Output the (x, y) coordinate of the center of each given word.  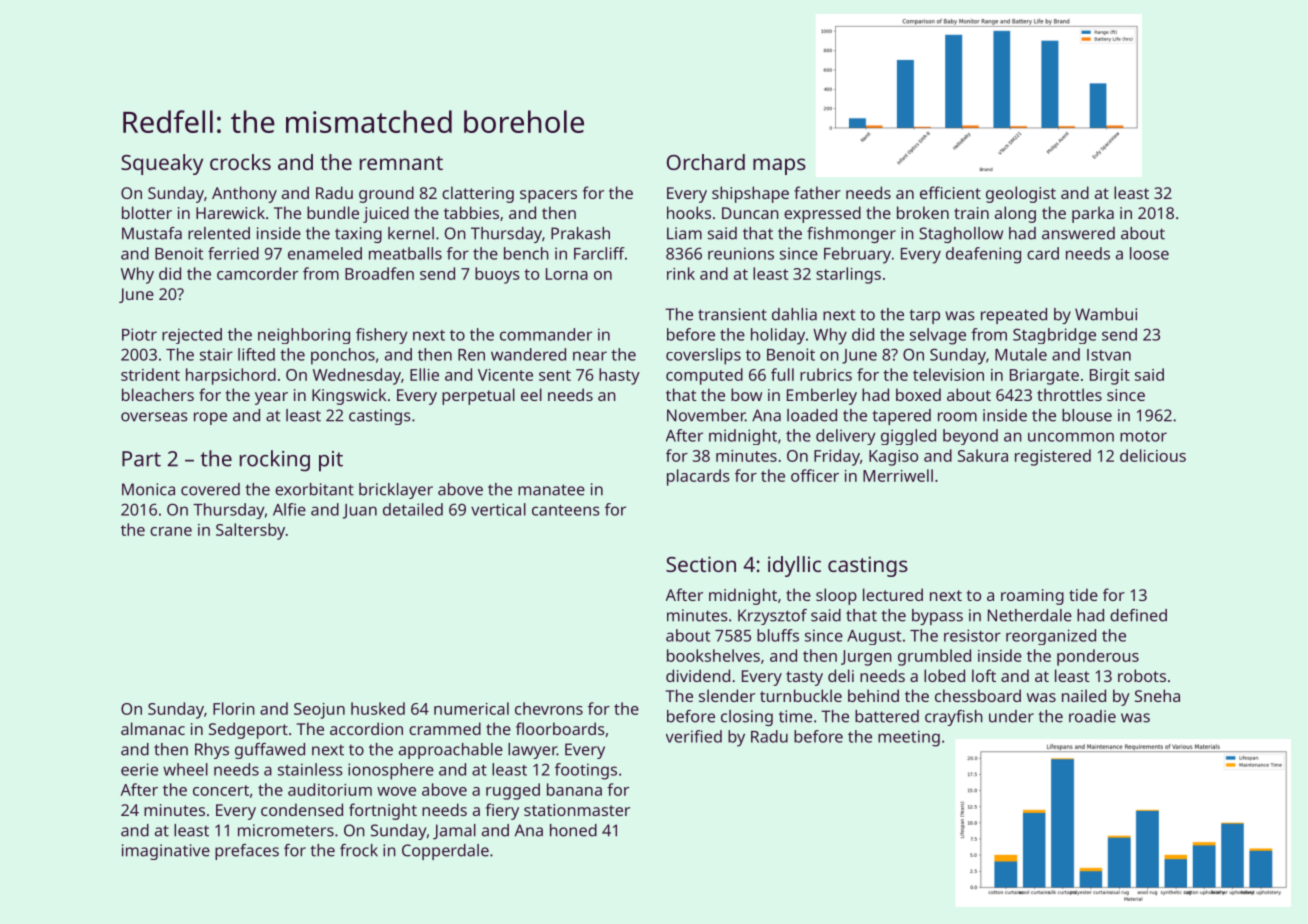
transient (732, 314)
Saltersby (250, 531)
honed (573, 830)
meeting (909, 738)
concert (221, 790)
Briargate (1044, 377)
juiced (386, 214)
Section (701, 564)
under (1011, 716)
